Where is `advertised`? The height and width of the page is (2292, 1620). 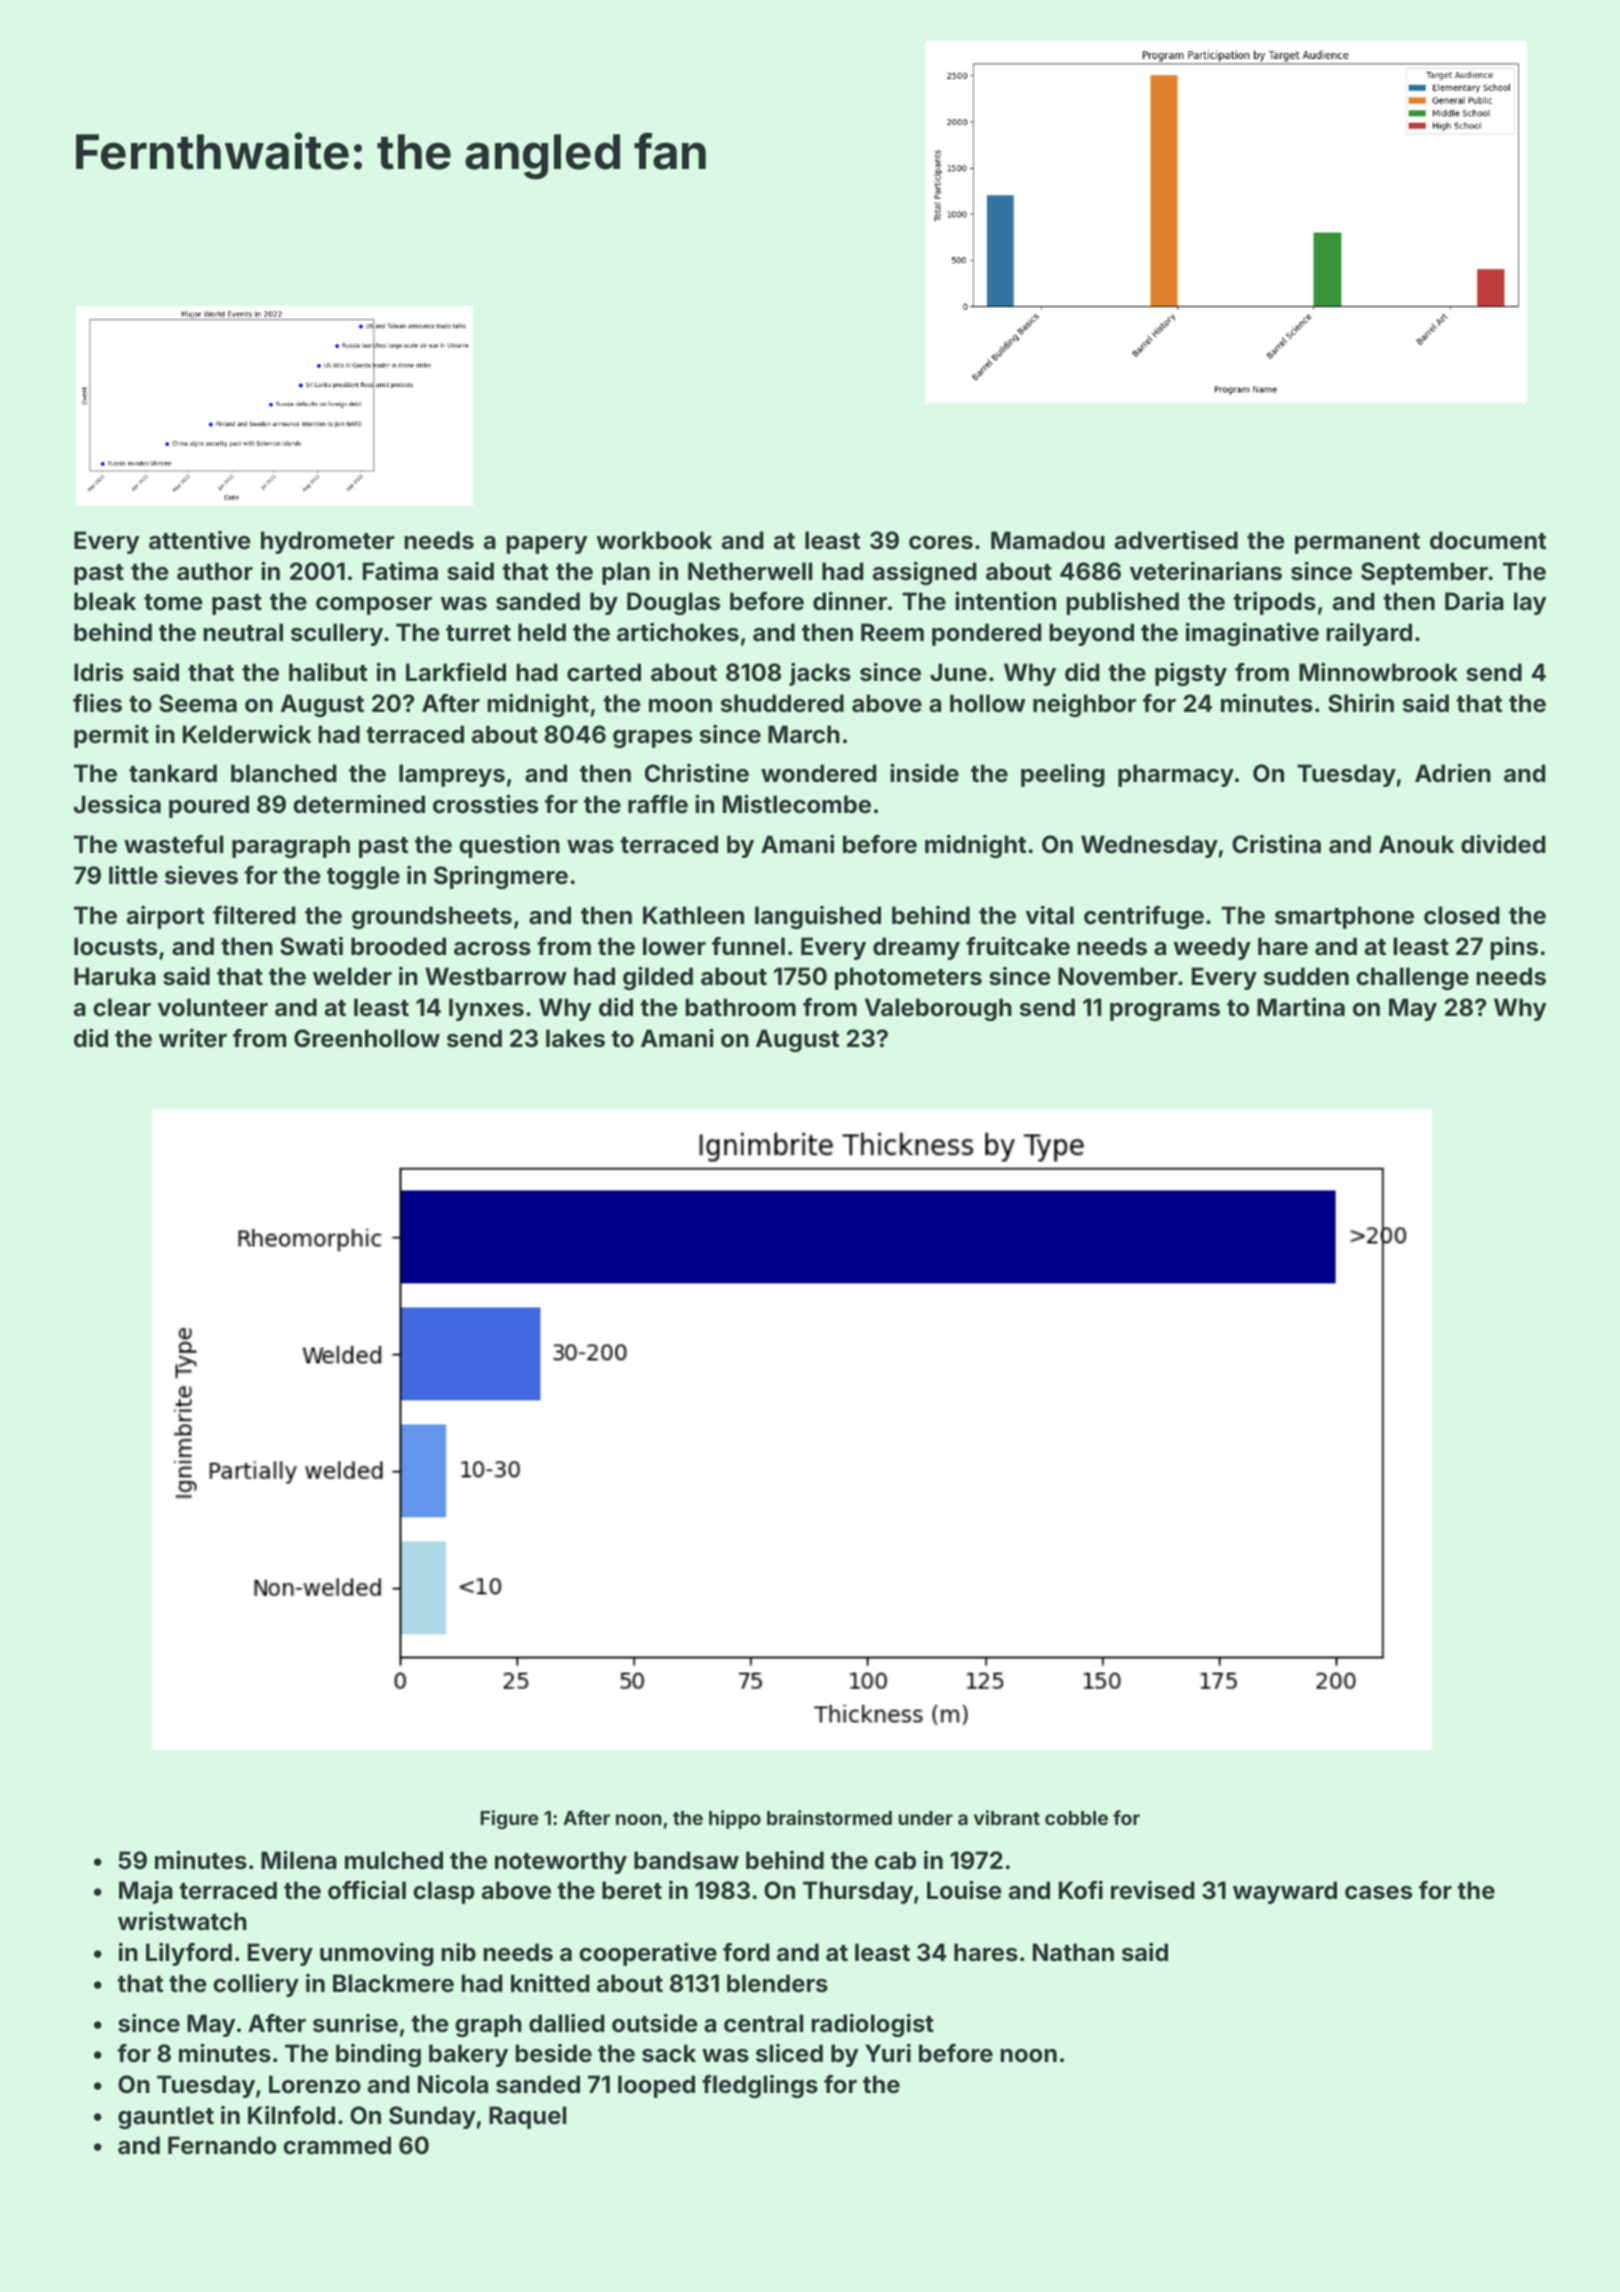
advertised is located at coordinates (1176, 540).
